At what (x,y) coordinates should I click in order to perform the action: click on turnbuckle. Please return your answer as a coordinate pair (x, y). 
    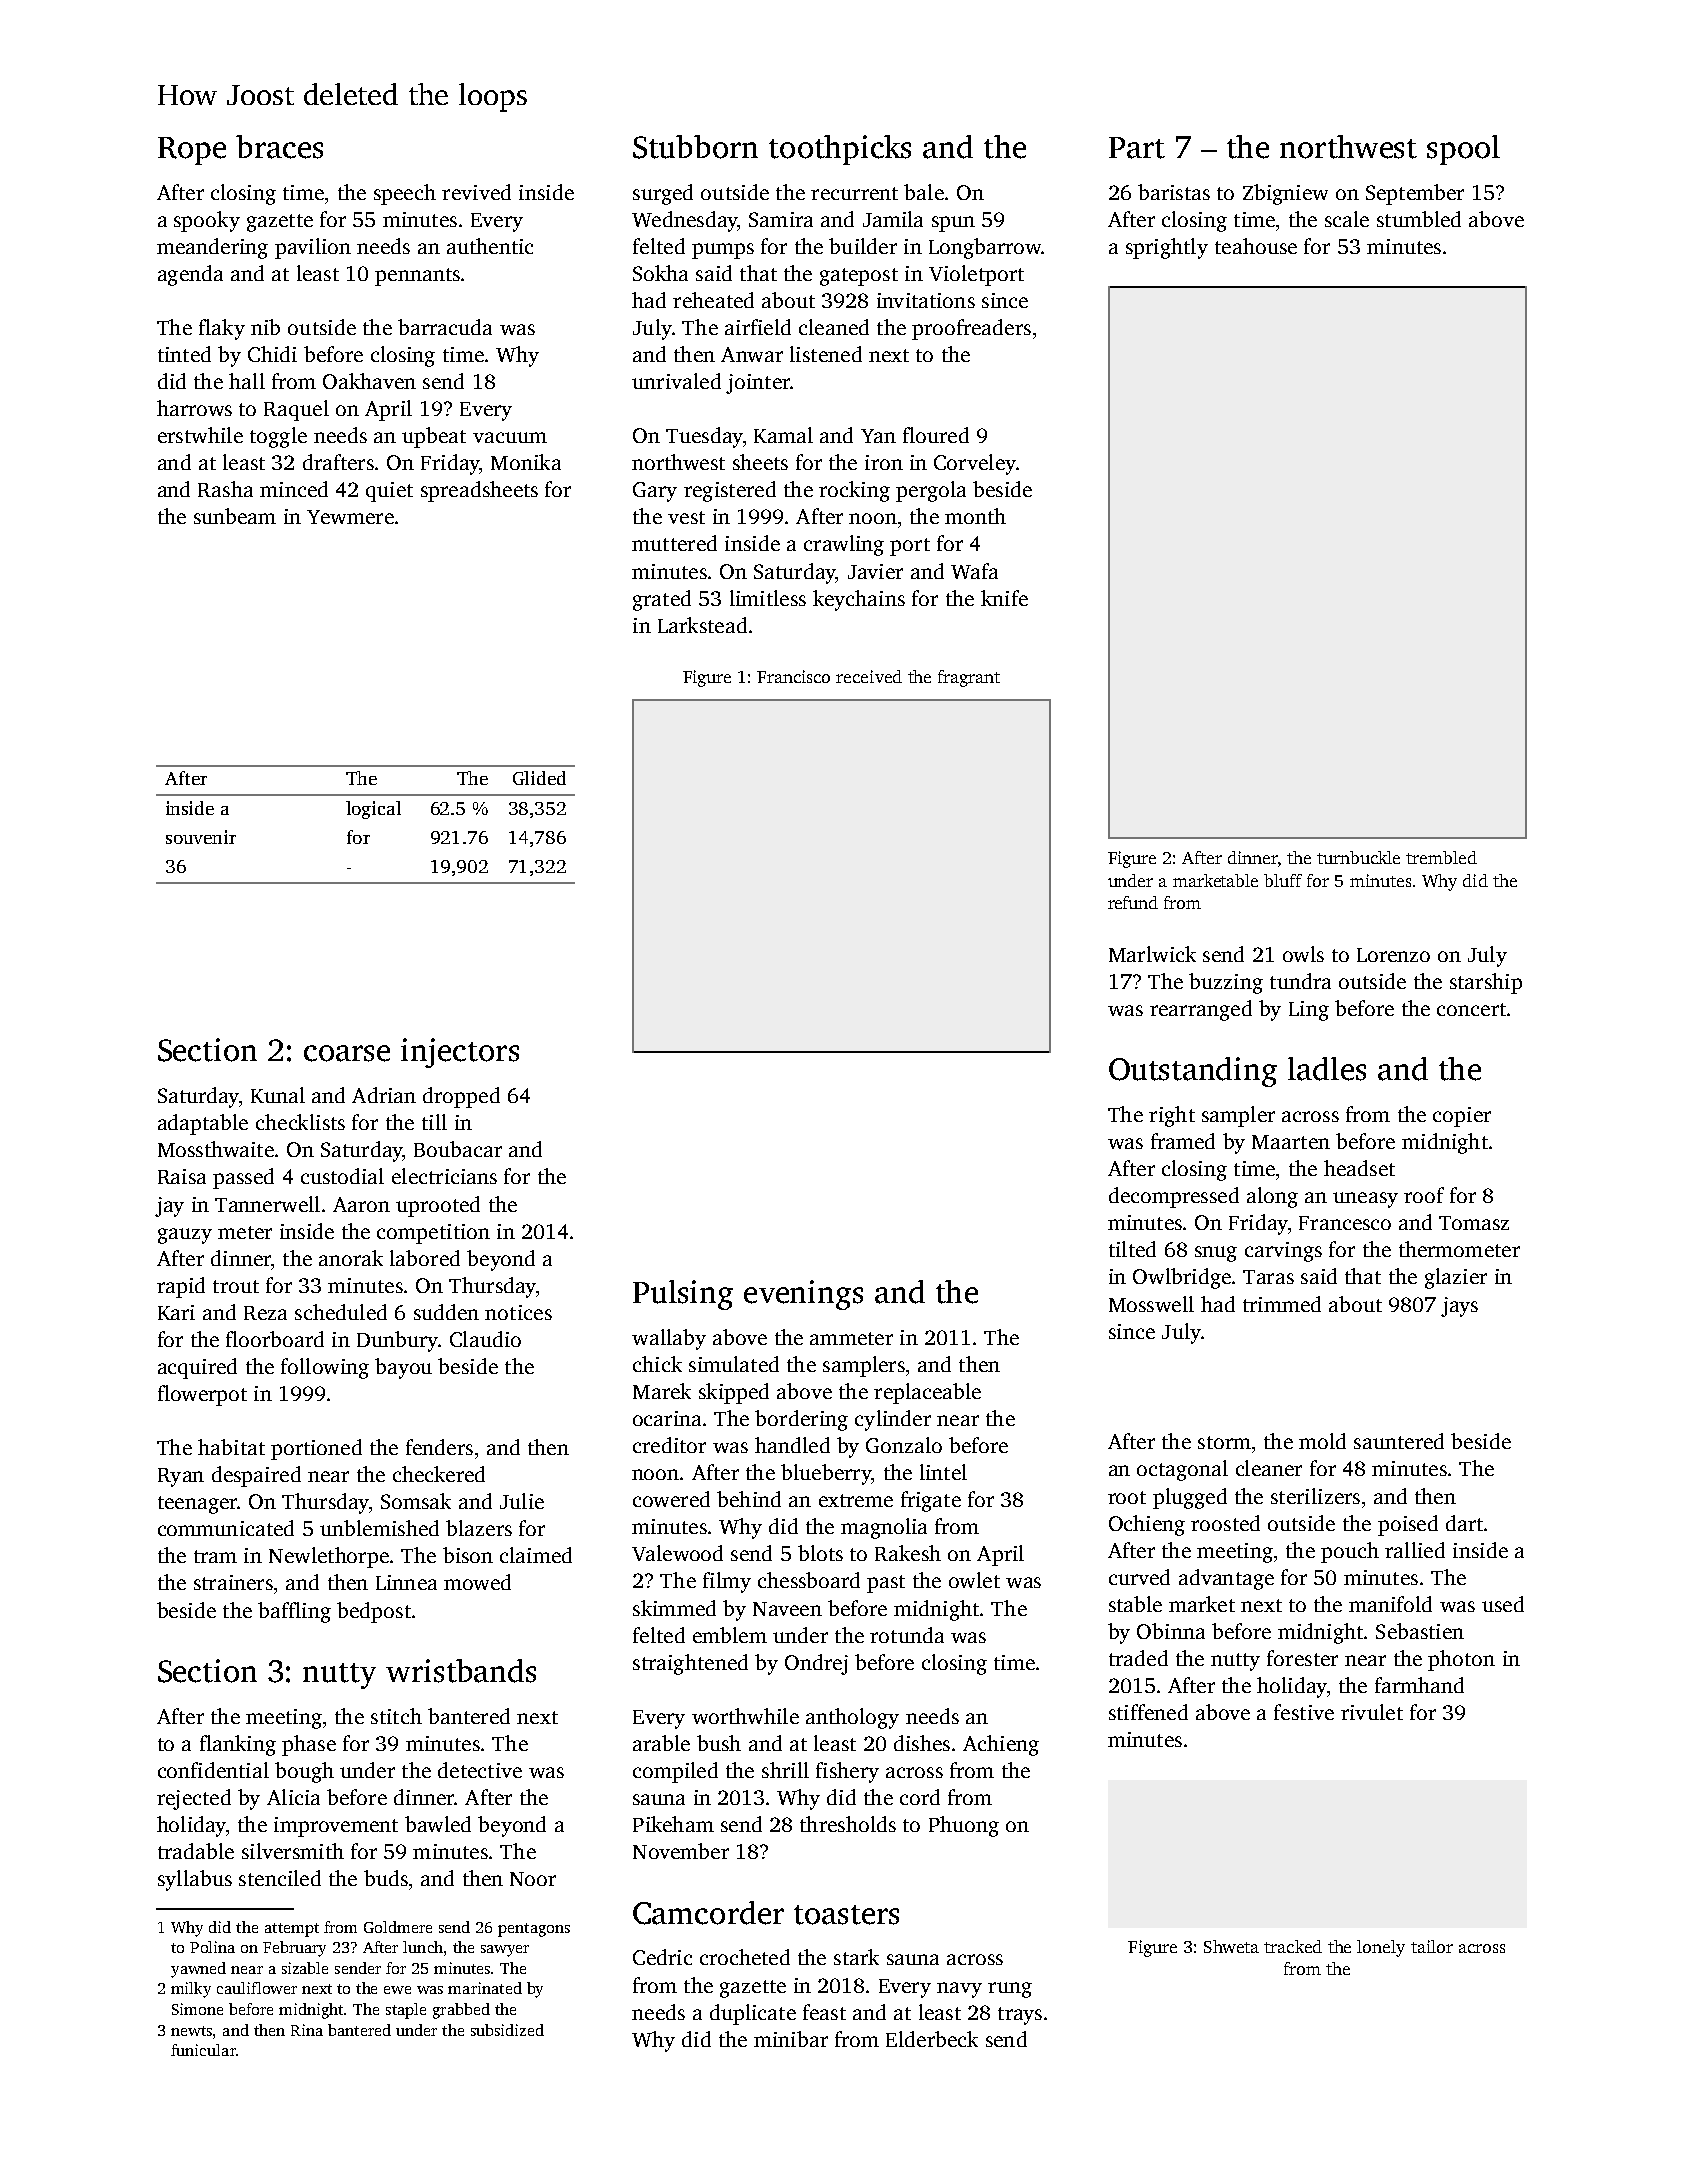
    Looking at the image, I should click on (1358, 857).
